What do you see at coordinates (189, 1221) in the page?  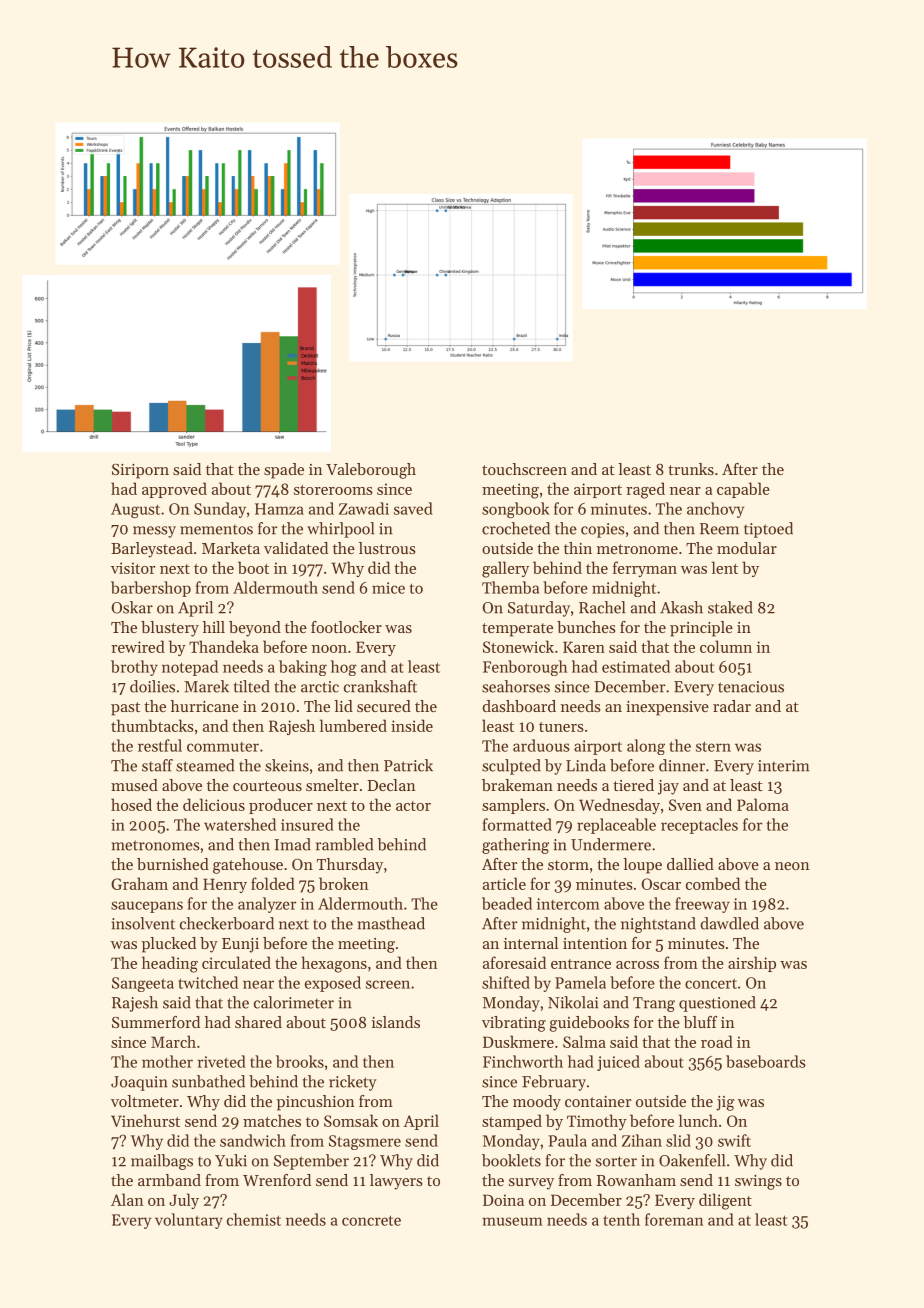 I see `voluntary` at bounding box center [189, 1221].
